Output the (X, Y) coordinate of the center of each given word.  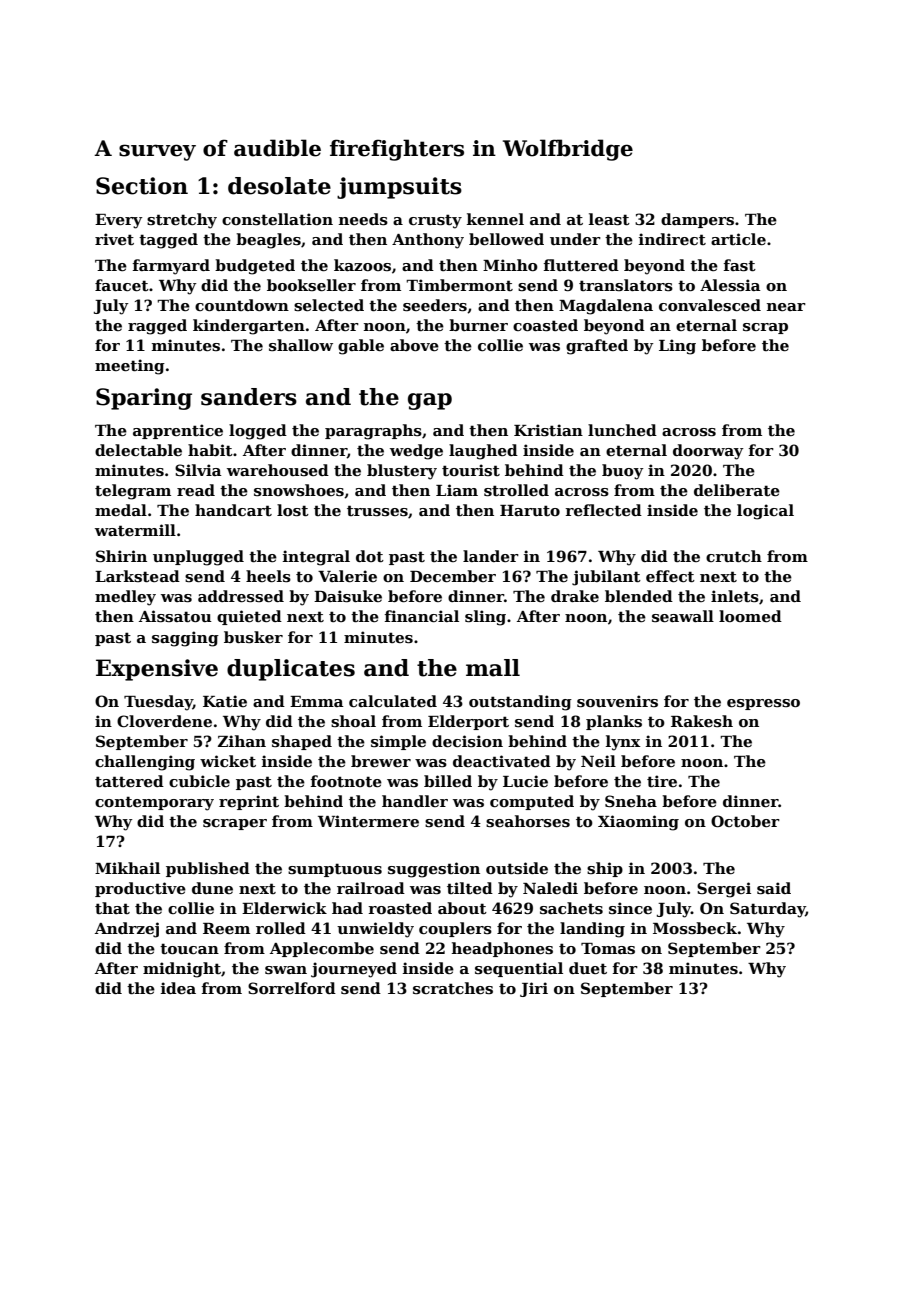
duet (588, 968)
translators (626, 285)
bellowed (506, 239)
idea (178, 988)
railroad (371, 888)
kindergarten (249, 327)
